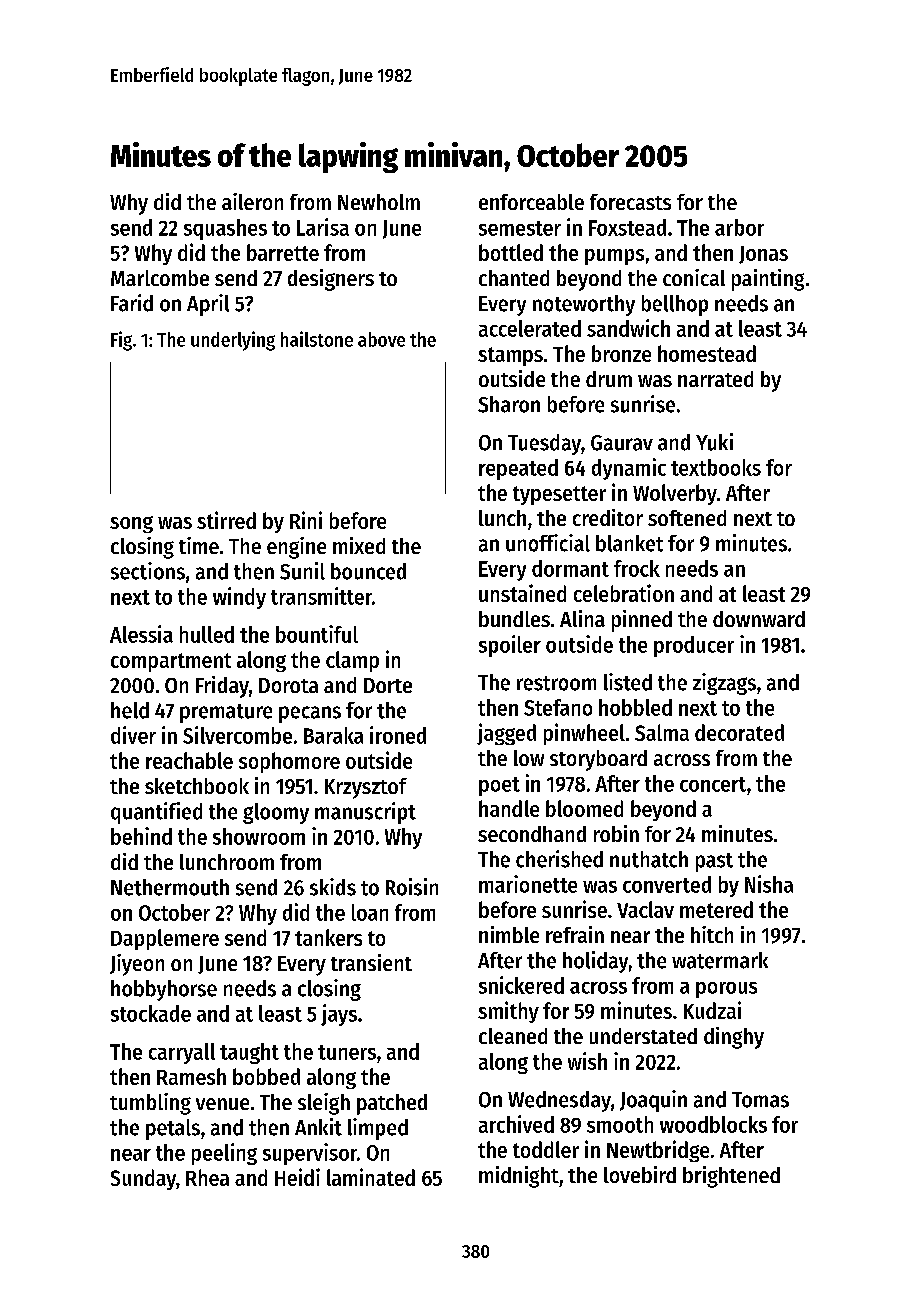  Describe the element at coordinates (160, 278) in the document. I see `Marlcombe` at that location.
